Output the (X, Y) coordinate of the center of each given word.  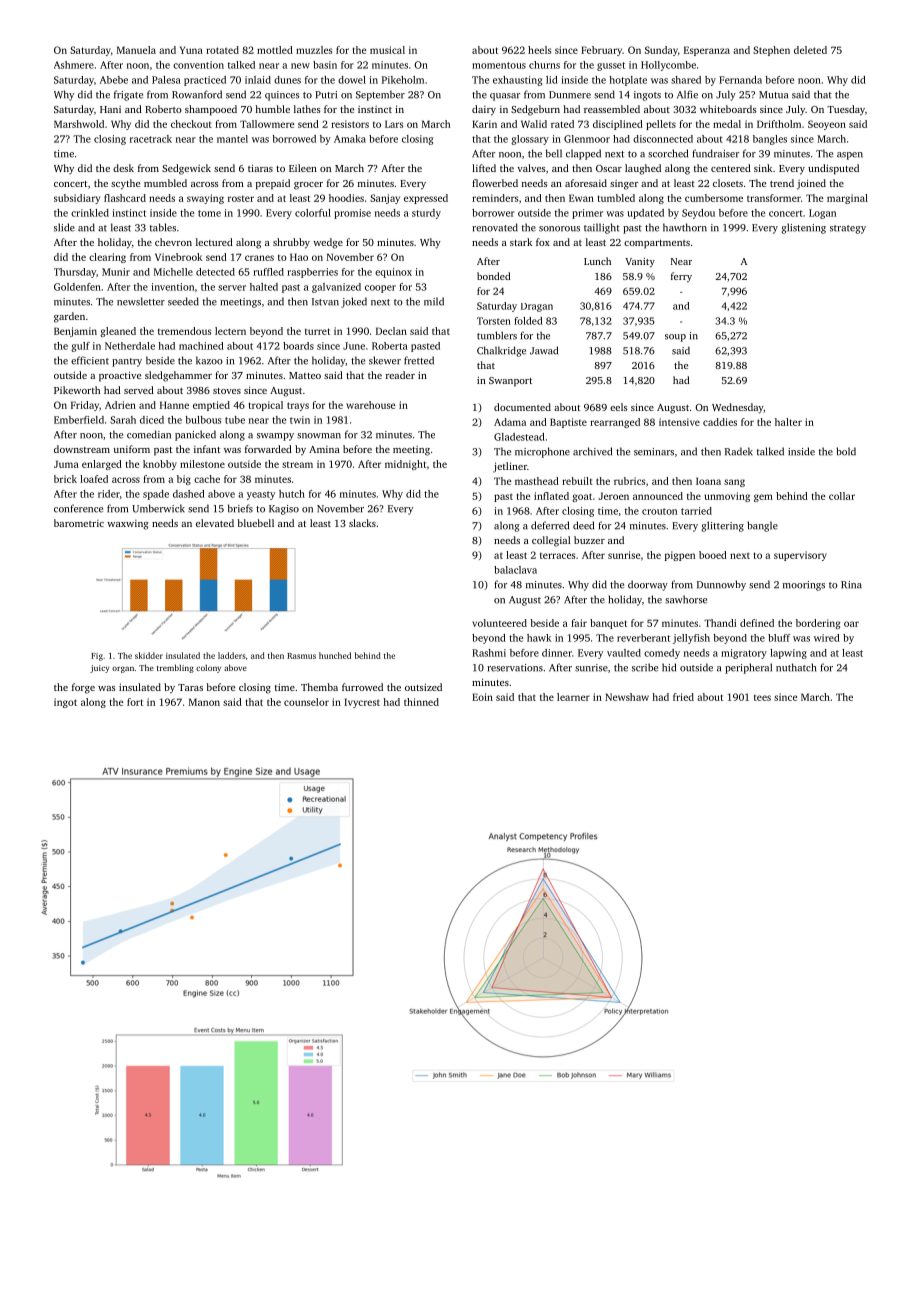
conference (78, 508)
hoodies (346, 198)
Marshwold (79, 124)
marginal (847, 199)
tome (209, 213)
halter (788, 422)
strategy (848, 229)
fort (135, 702)
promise (352, 214)
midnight (405, 465)
